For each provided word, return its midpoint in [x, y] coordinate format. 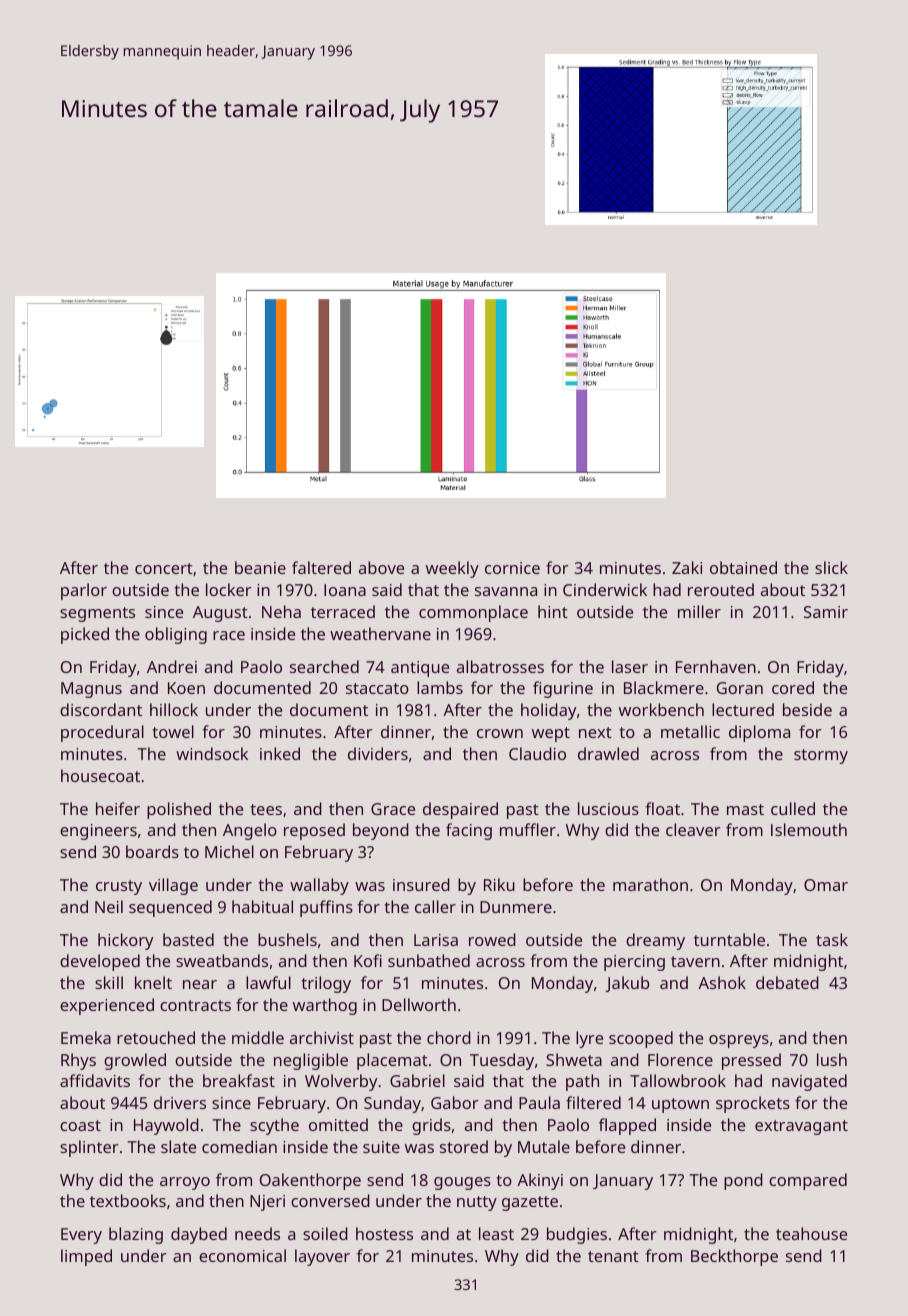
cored [793, 687]
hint [553, 611]
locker [229, 589]
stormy [821, 756]
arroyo [185, 1183]
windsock [212, 753]
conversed [330, 1200]
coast [80, 1125]
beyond [381, 831]
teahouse [811, 1233]
